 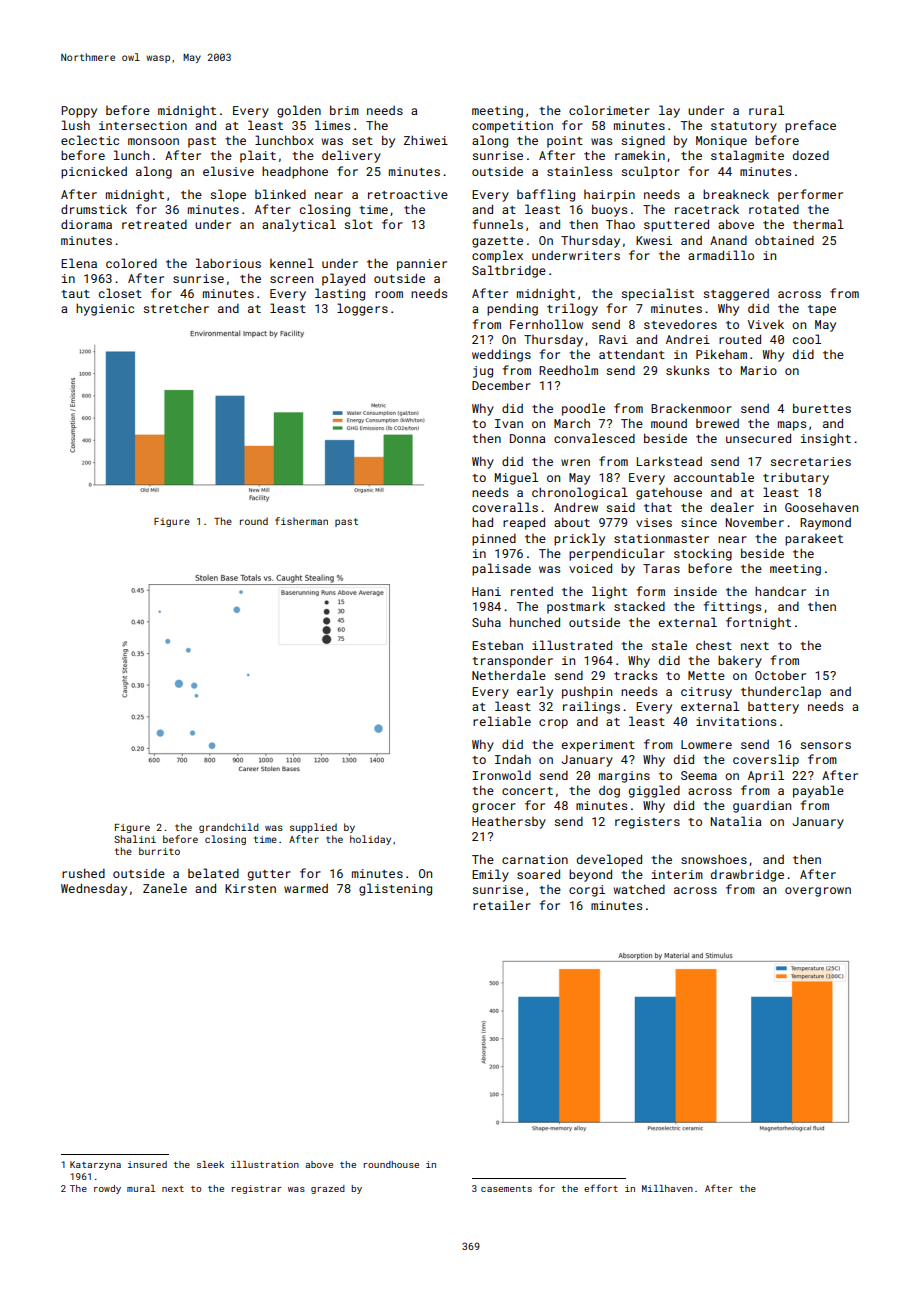 I want to click on Anand, so click(x=728, y=240).
